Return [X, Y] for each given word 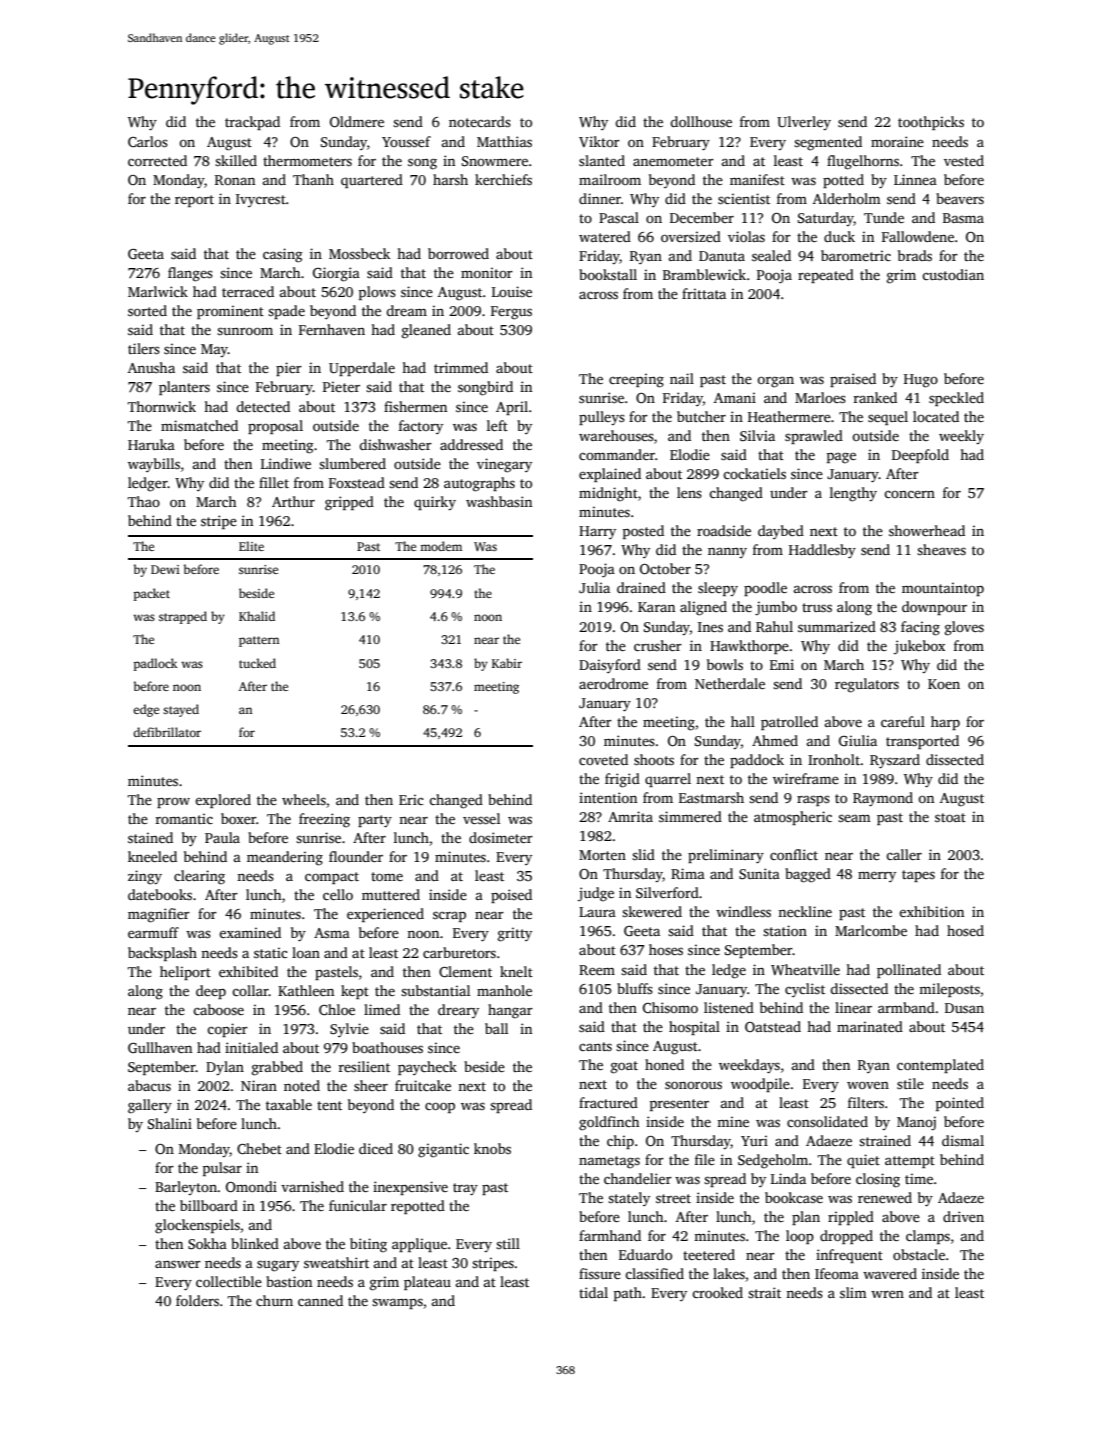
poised [511, 896]
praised [853, 380]
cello [338, 894]
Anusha [151, 367]
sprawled [814, 437]
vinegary [504, 465]
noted [302, 1085]
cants [595, 1046]
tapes [918, 876]
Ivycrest [261, 200]
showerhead [927, 530]
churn [274, 1300]
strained [885, 1140]
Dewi [165, 569]
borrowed [458, 253]
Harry [597, 532]
